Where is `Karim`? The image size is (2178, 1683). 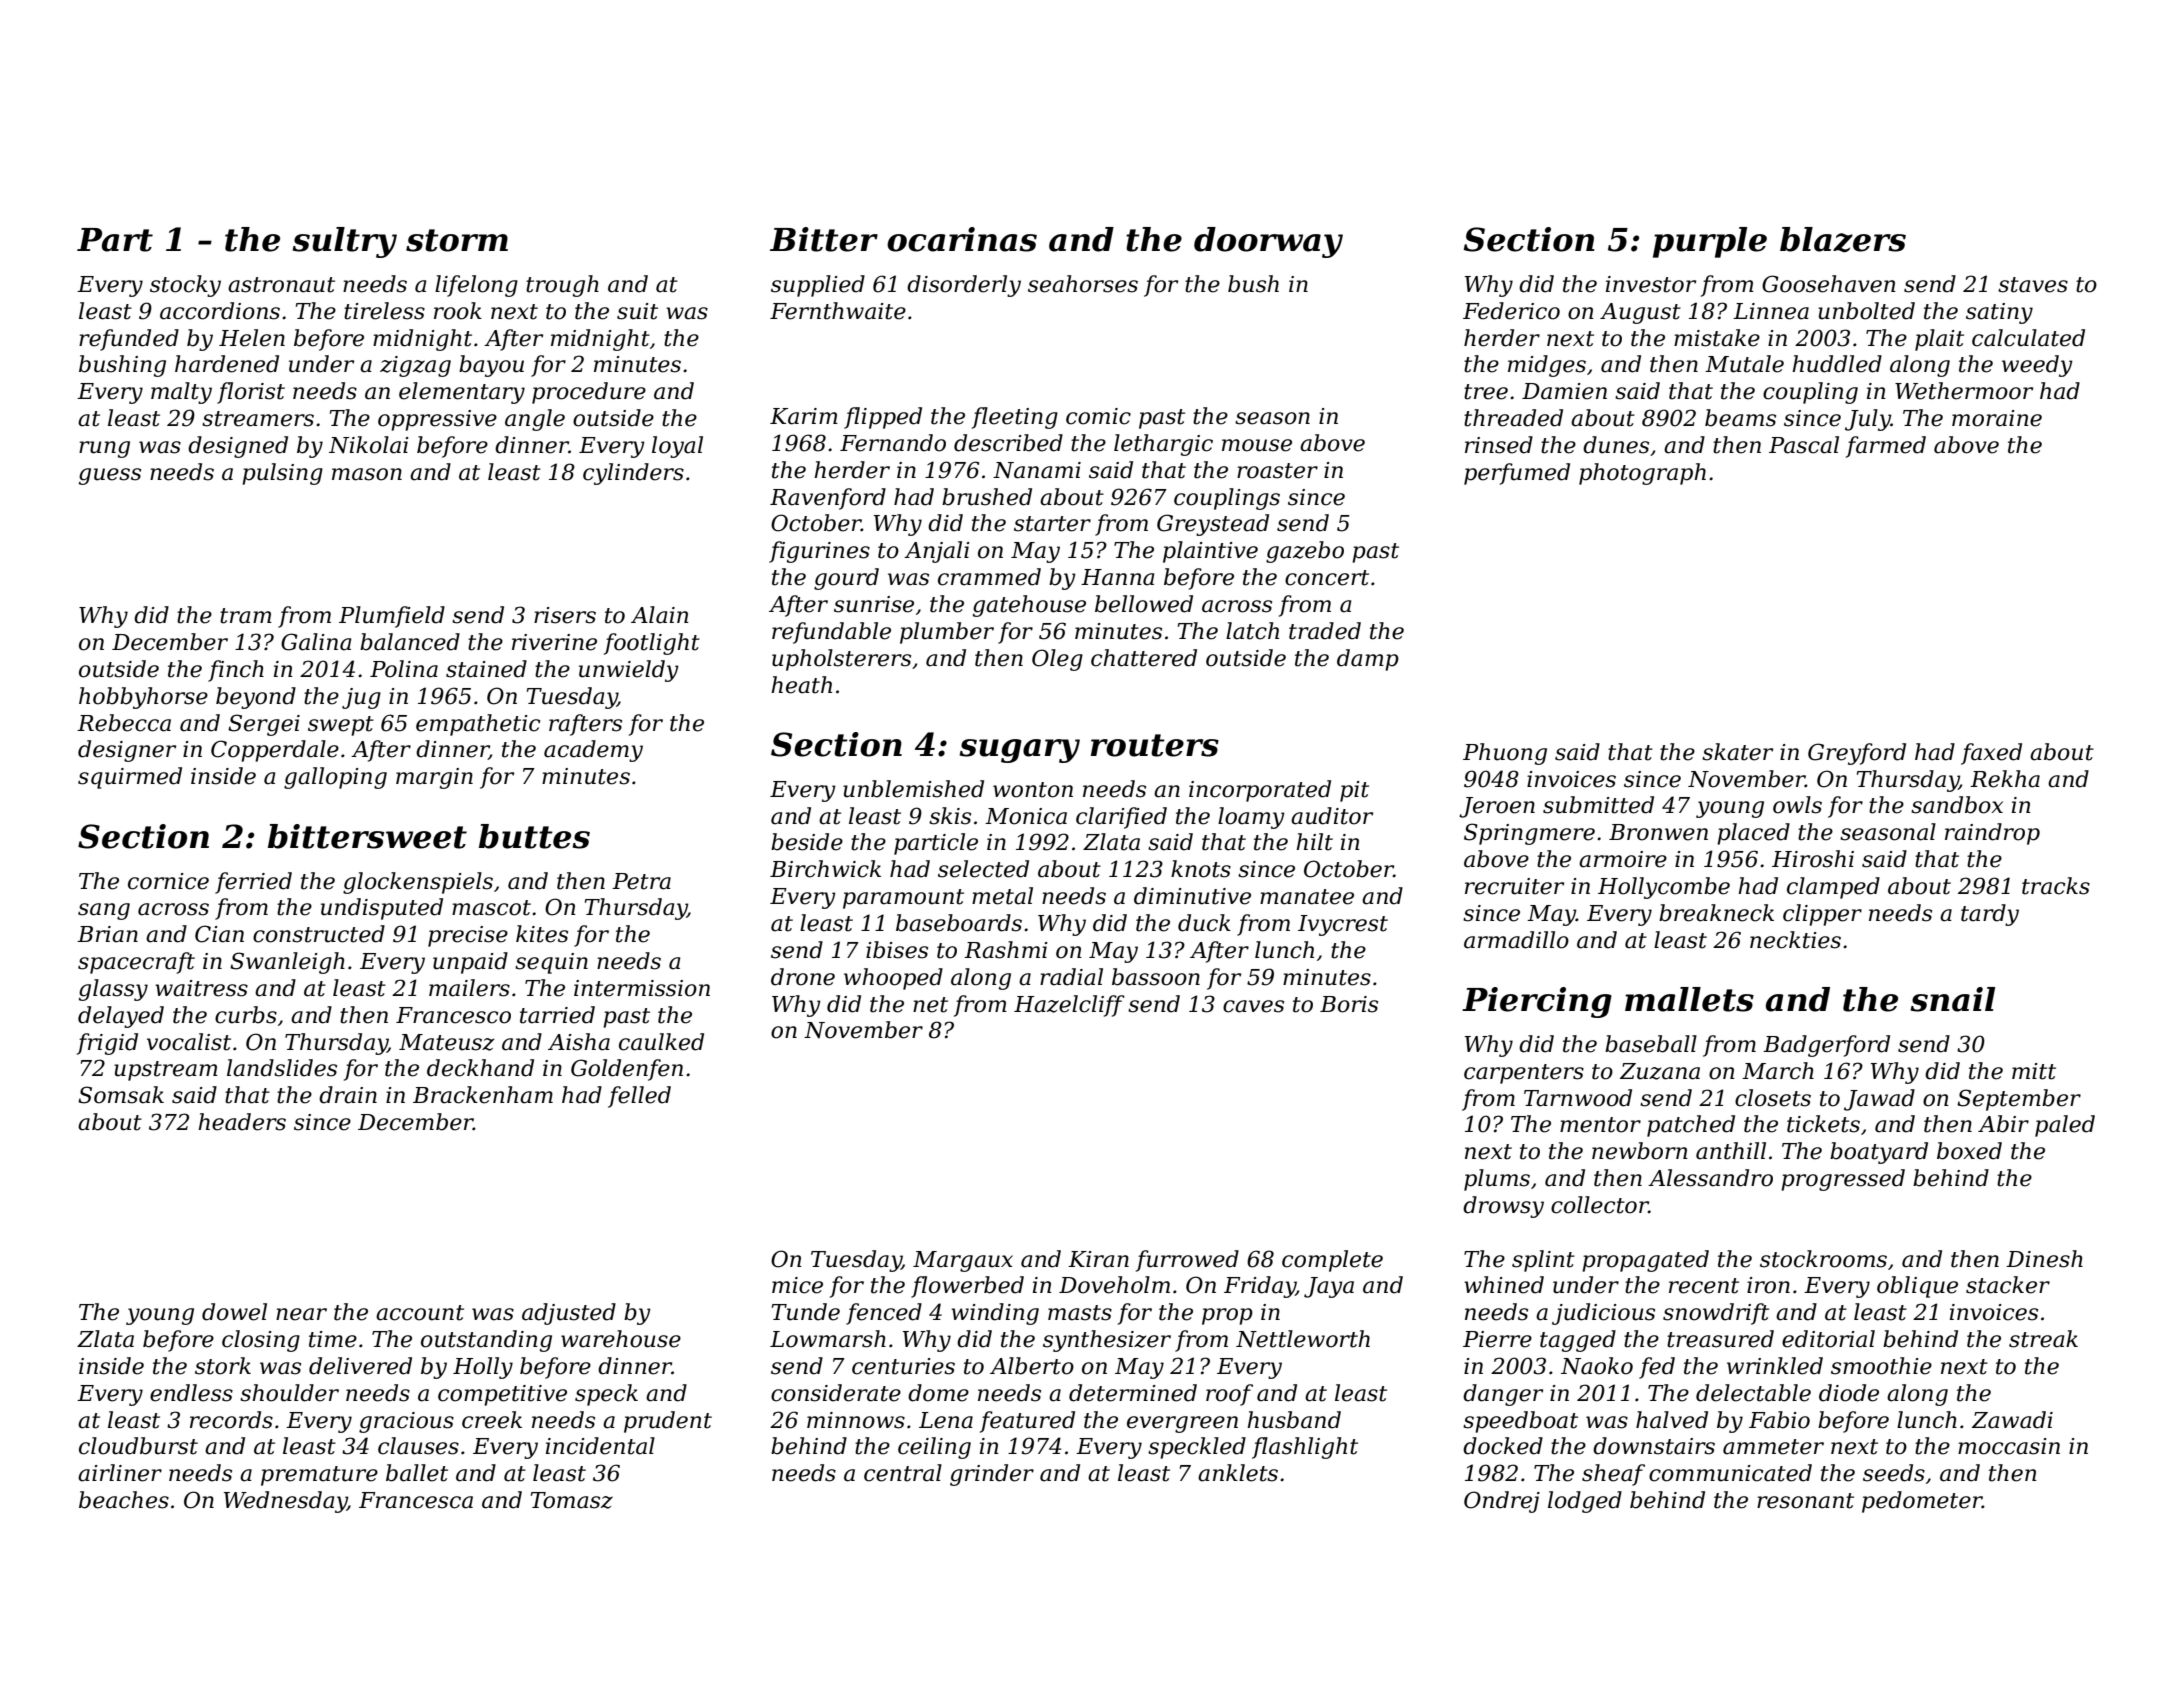
Karim is located at coordinates (804, 416).
